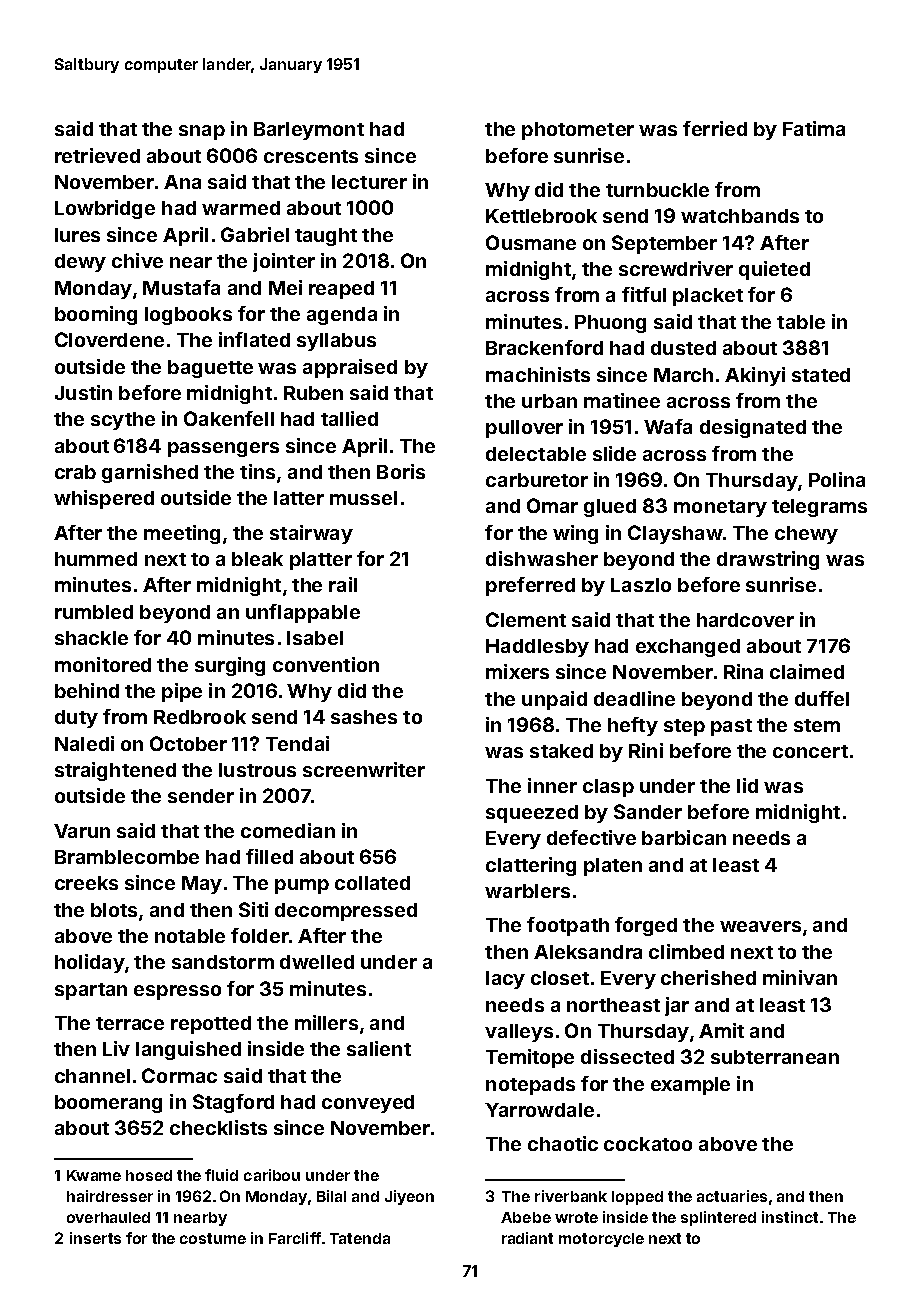 The height and width of the screenshot is (1311, 924). Describe the element at coordinates (379, 1048) in the screenshot. I see `salient` at that location.
